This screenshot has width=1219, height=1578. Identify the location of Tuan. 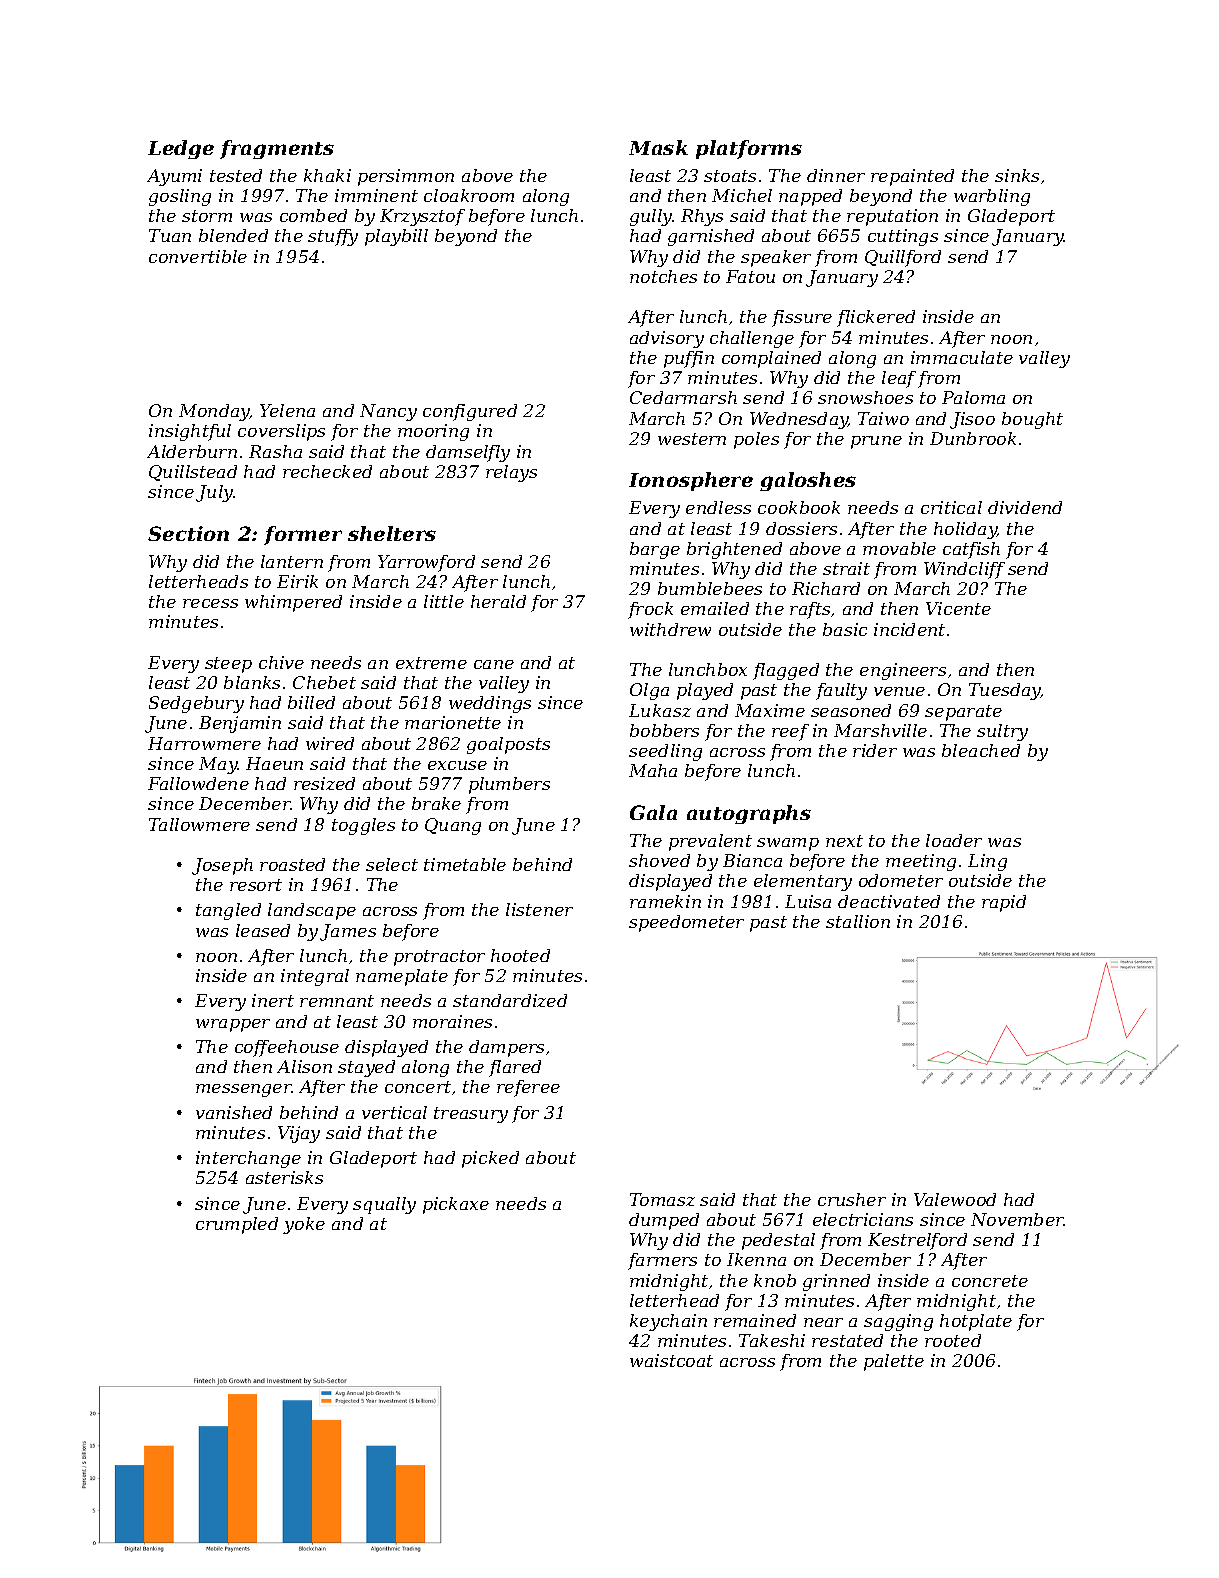
(170, 235).
